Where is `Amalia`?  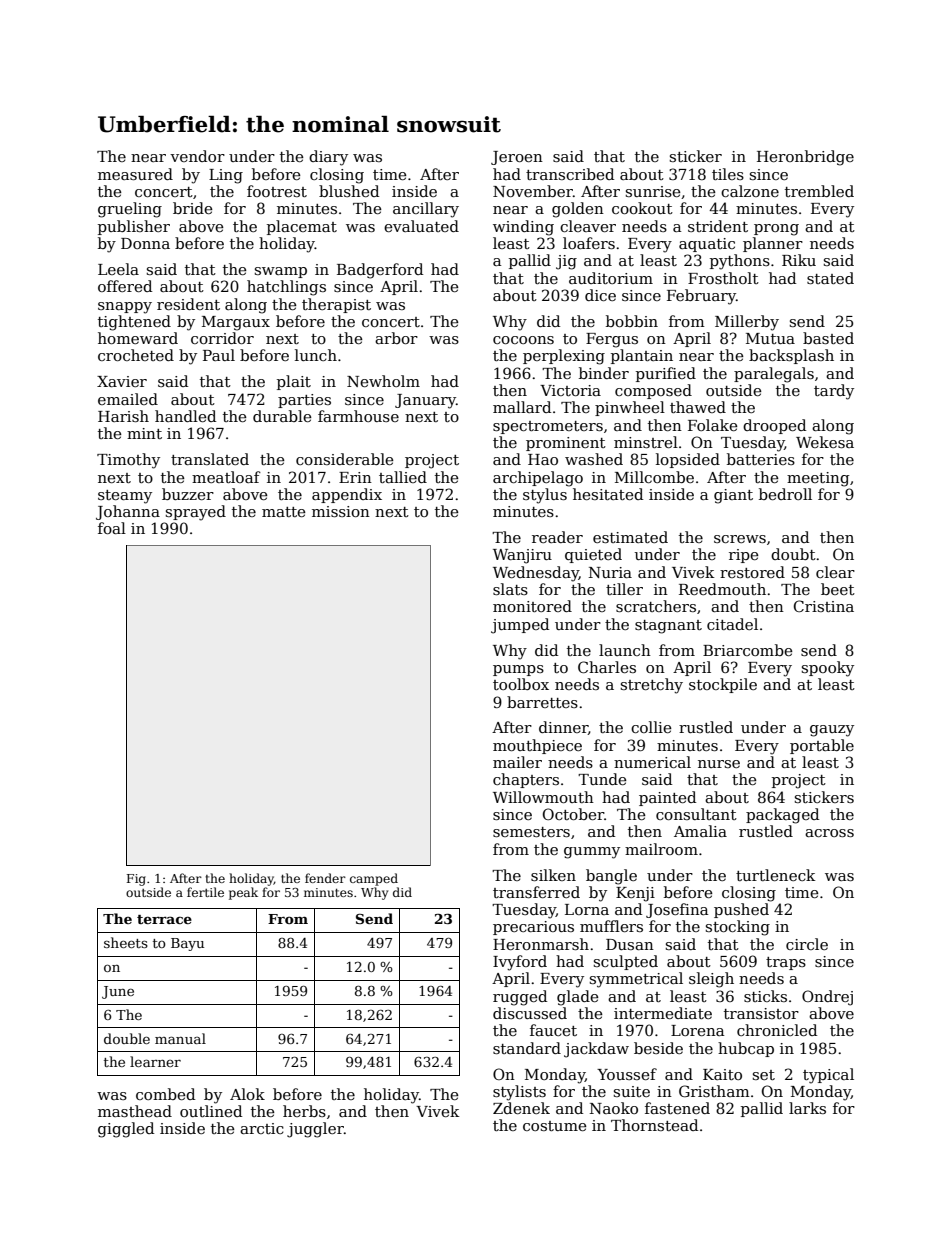 Amalia is located at coordinates (700, 831).
